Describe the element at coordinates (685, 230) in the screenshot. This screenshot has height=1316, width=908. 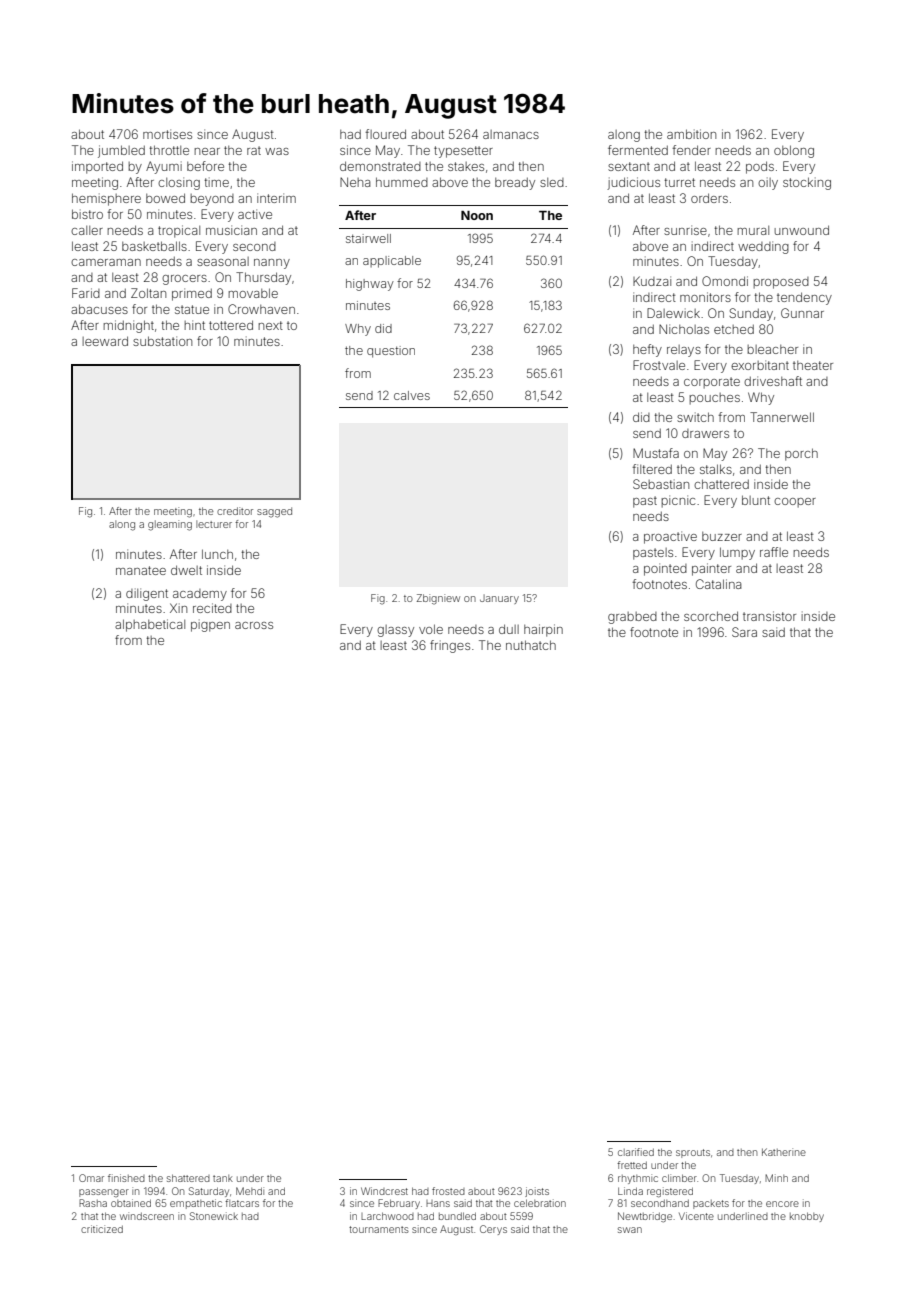
I see `sunrise` at that location.
